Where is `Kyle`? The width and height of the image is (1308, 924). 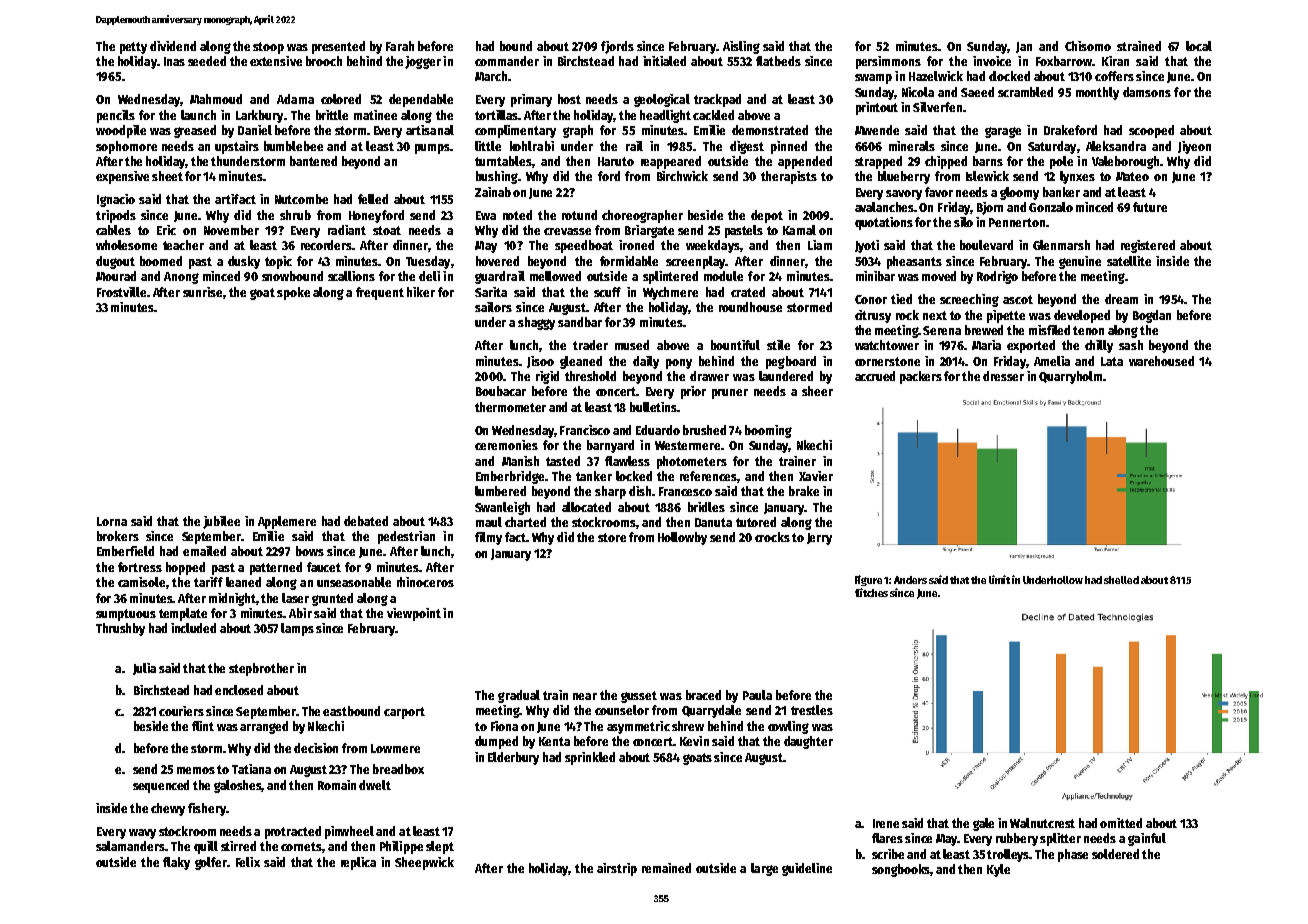 Kyle is located at coordinates (998, 870).
